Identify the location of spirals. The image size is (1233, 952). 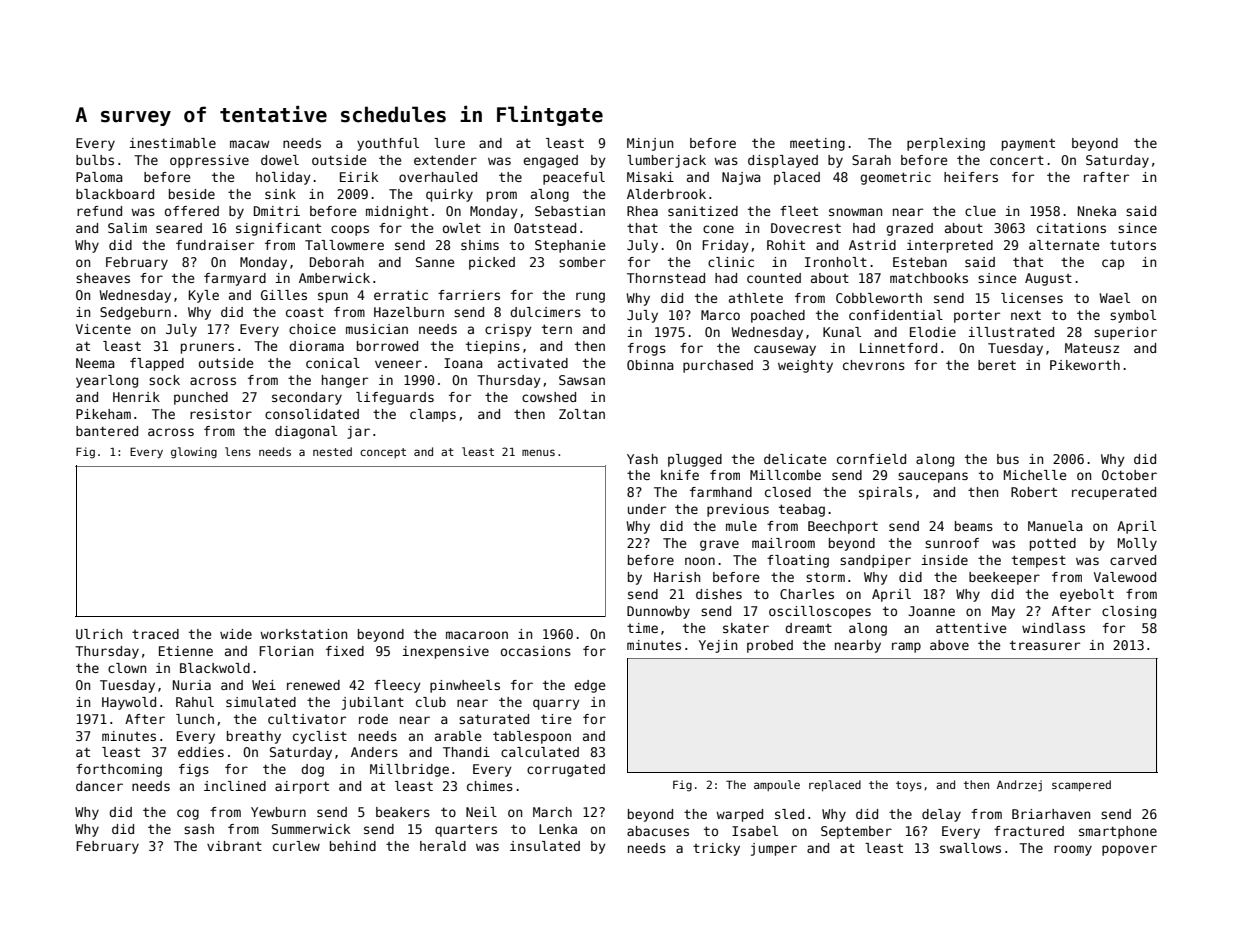
(885, 493).
